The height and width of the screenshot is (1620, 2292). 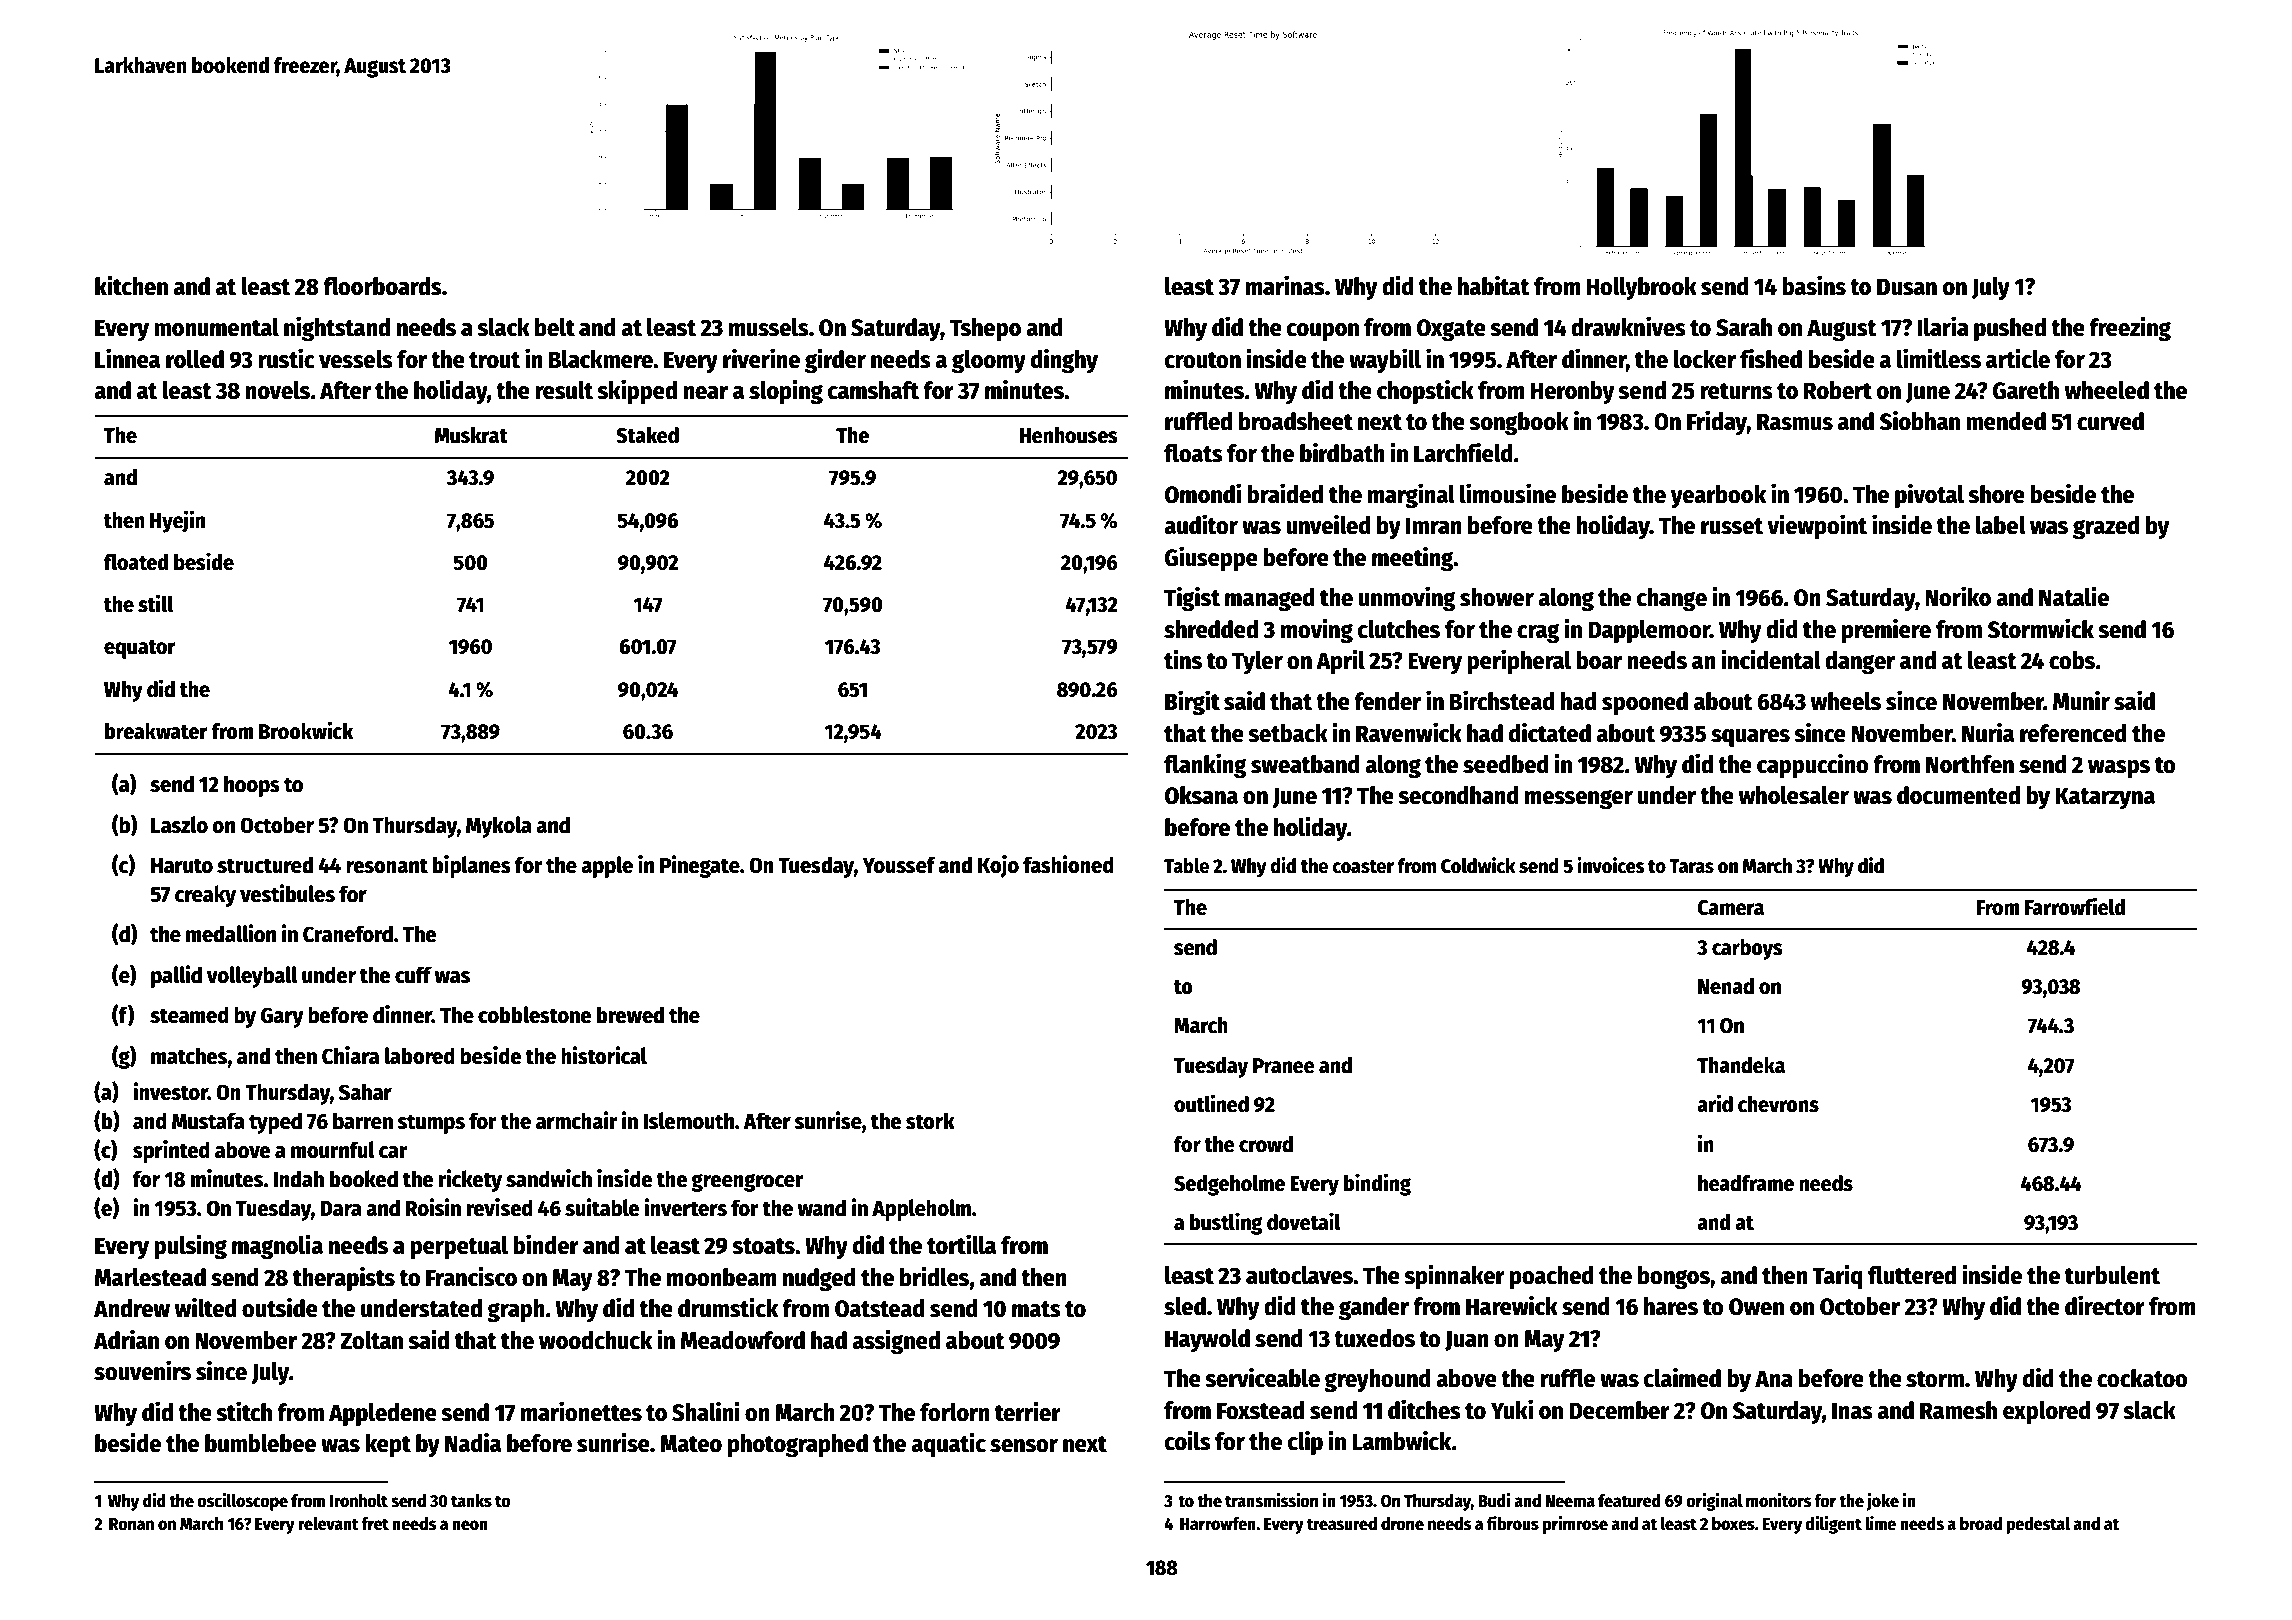 I want to click on Ravenwick, so click(x=1409, y=732).
